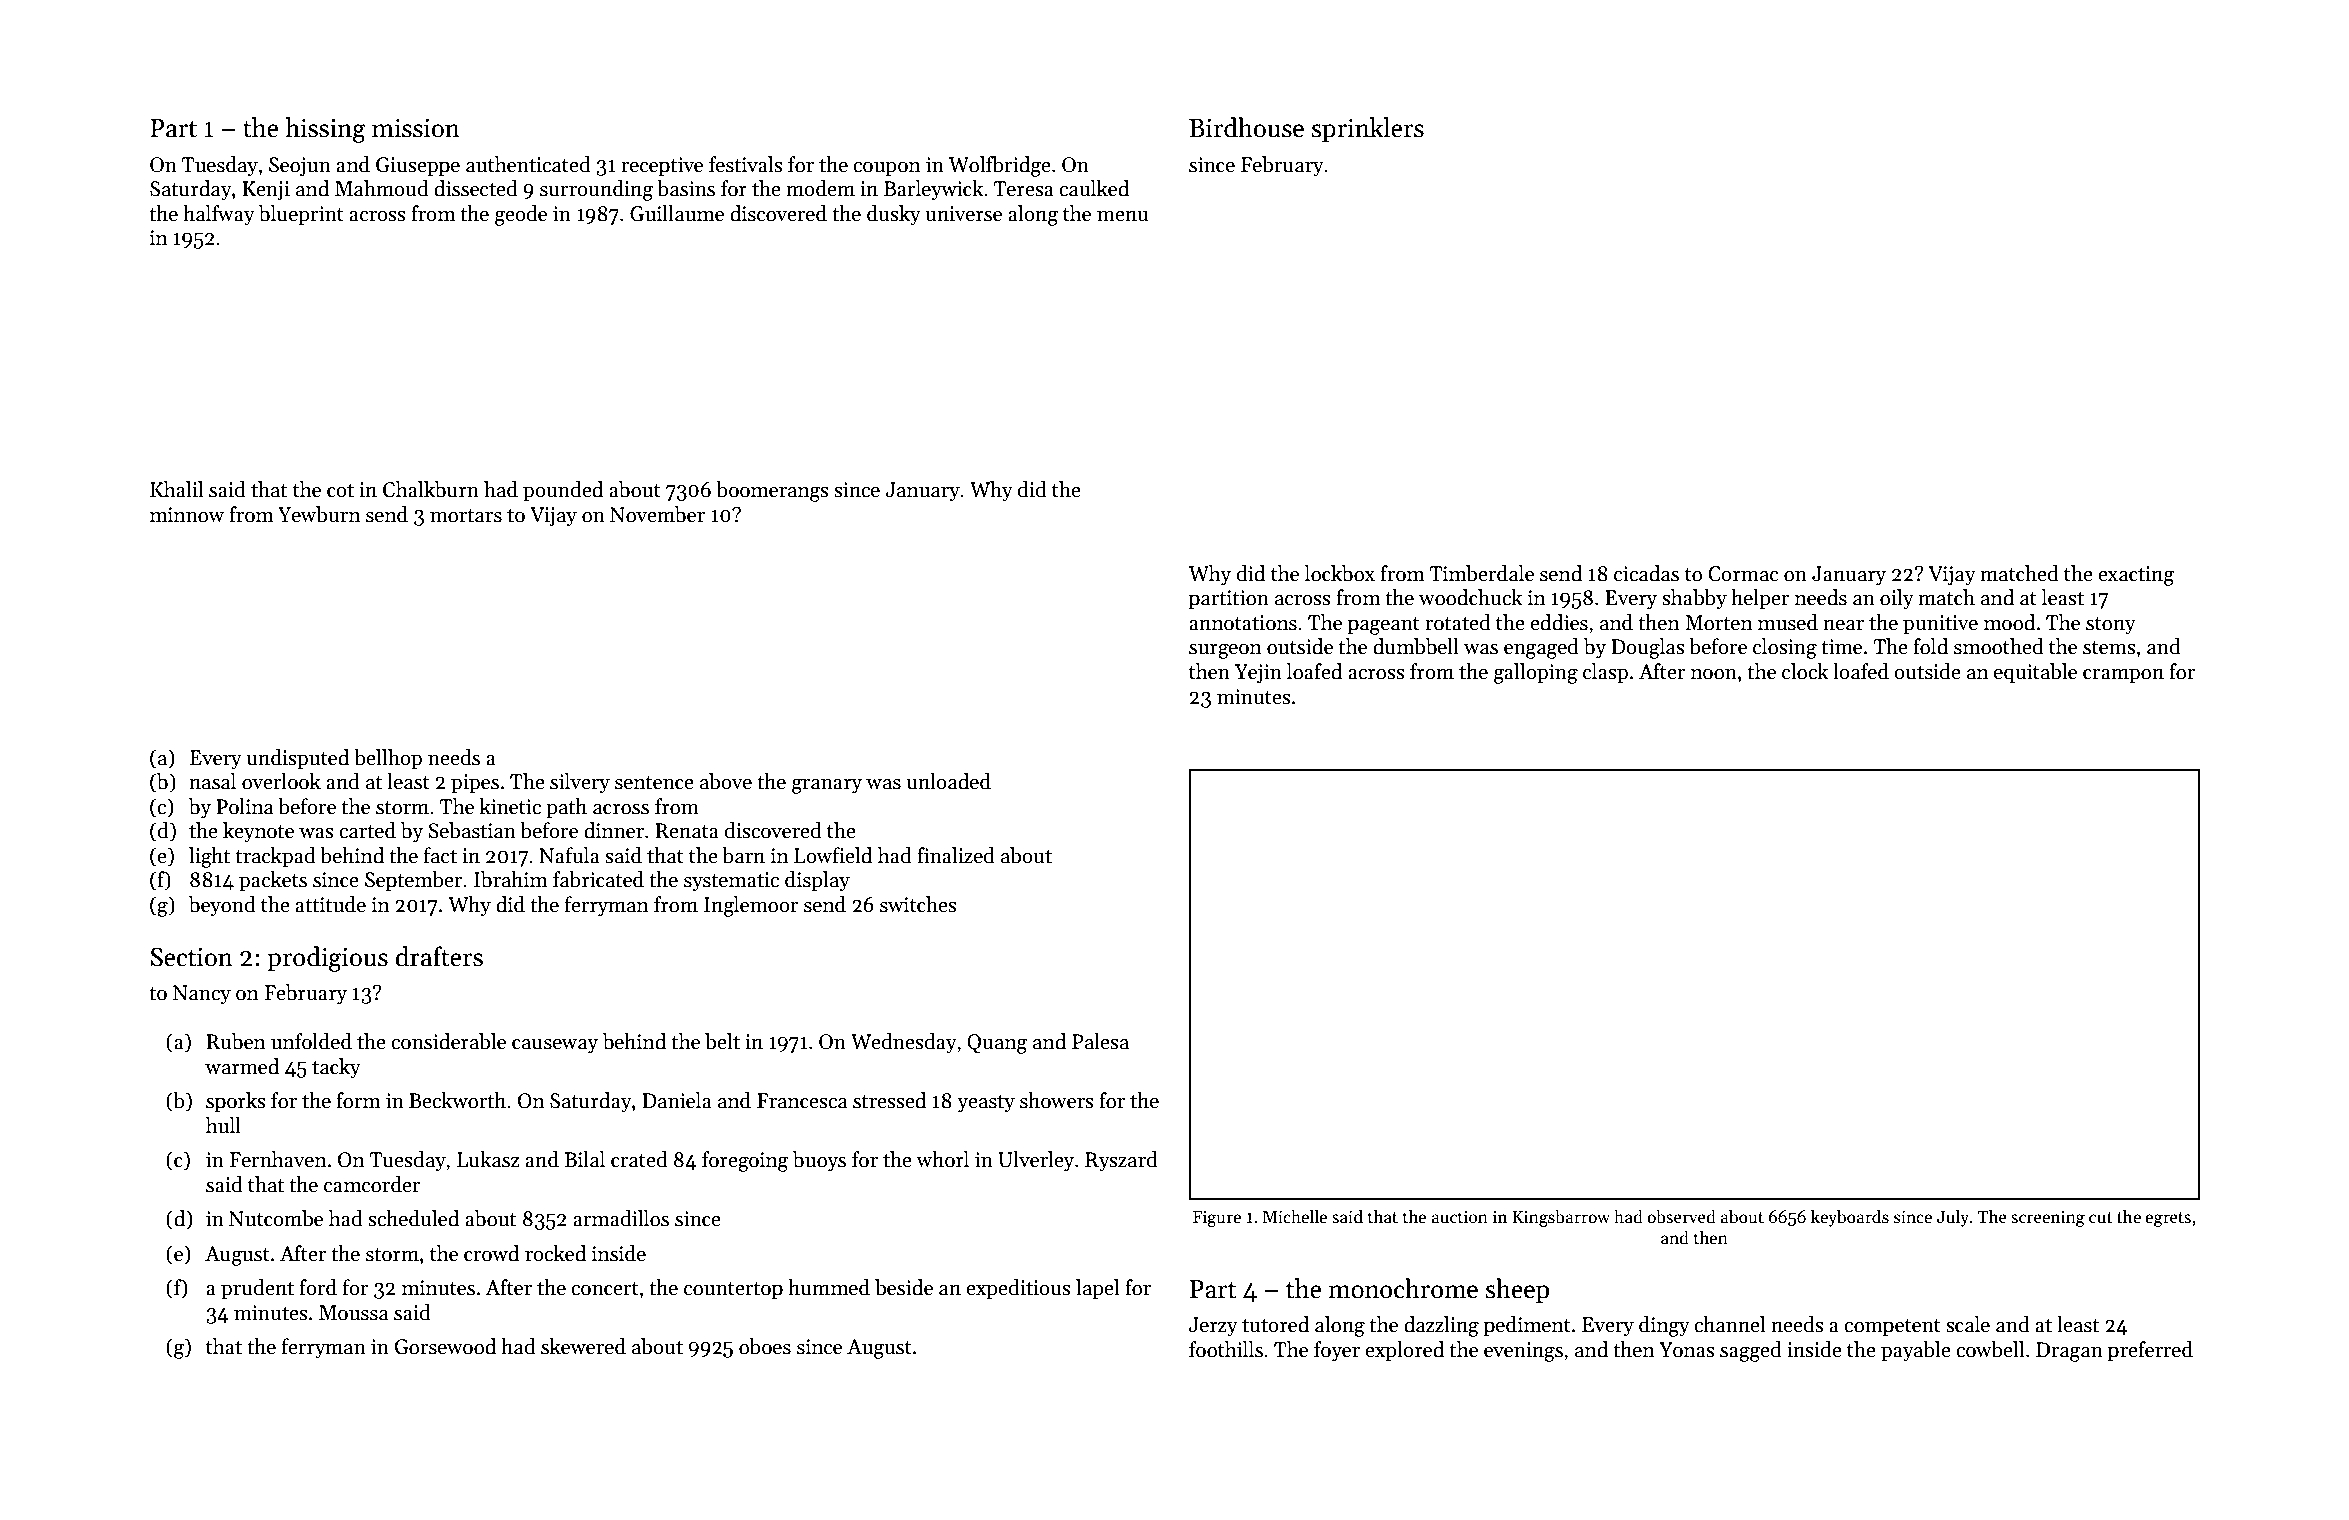  What do you see at coordinates (2109, 648) in the screenshot?
I see `stems` at bounding box center [2109, 648].
